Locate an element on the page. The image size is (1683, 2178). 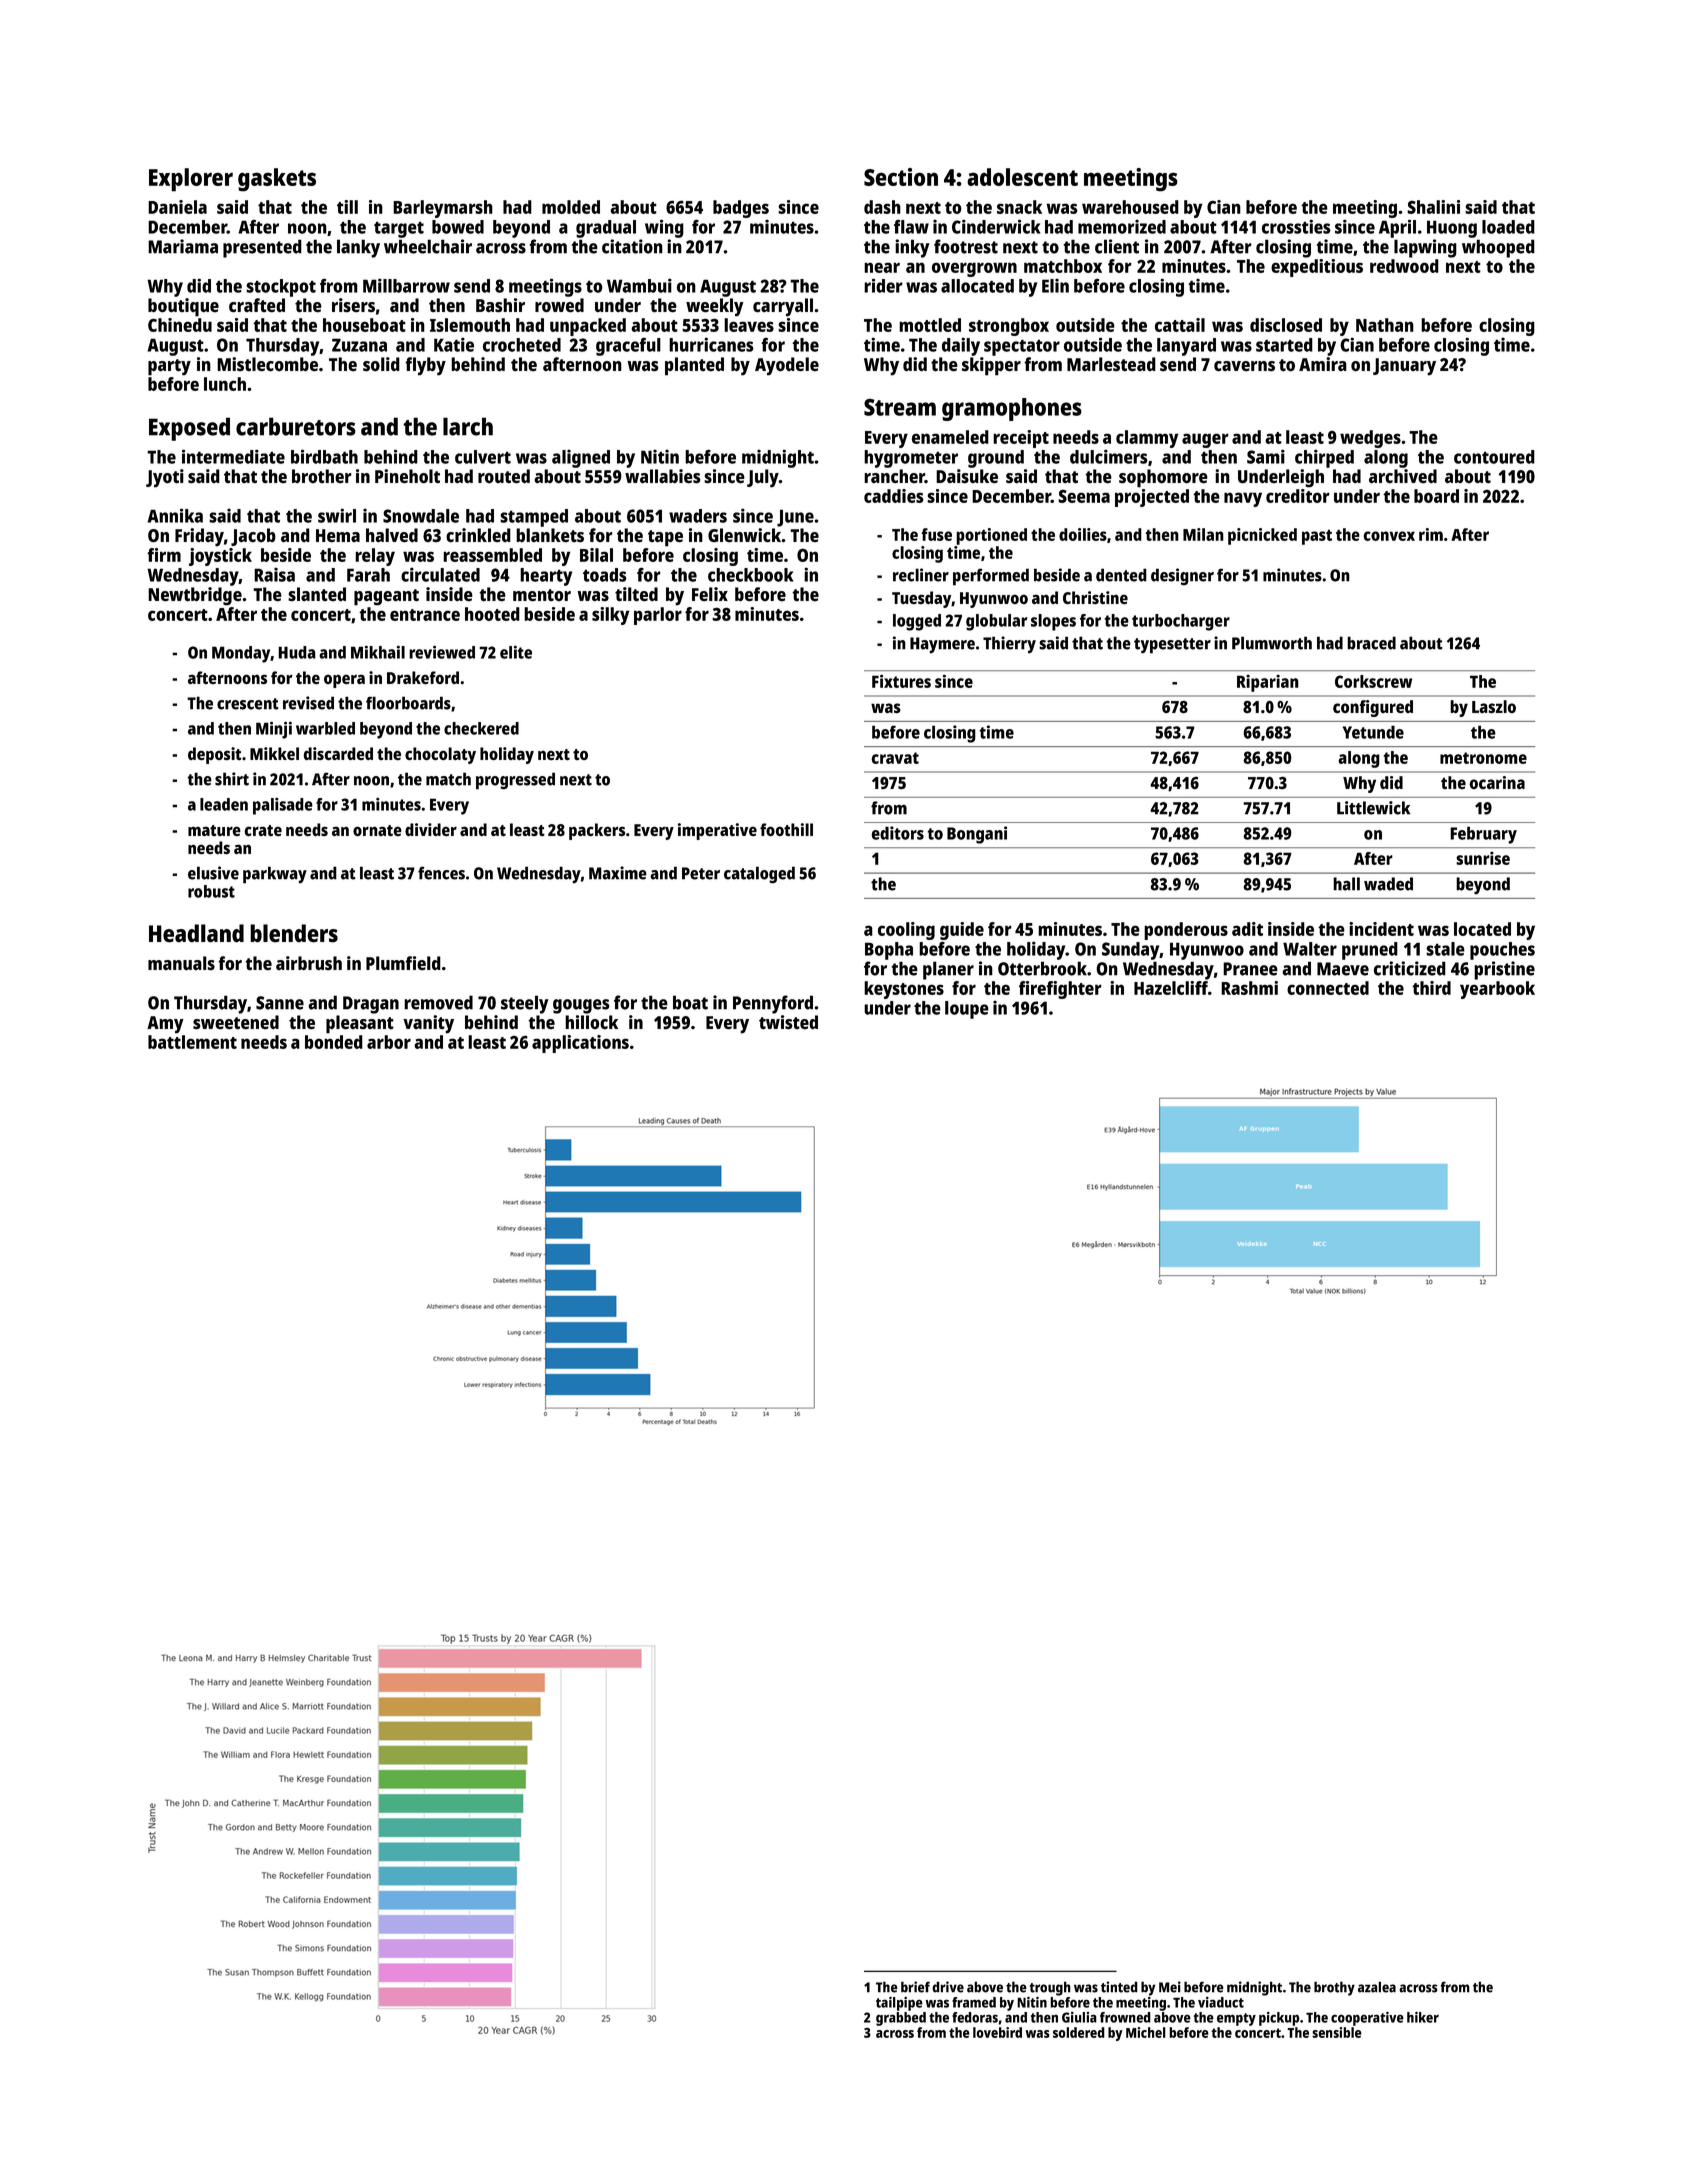
battlement is located at coordinates (192, 1042).
